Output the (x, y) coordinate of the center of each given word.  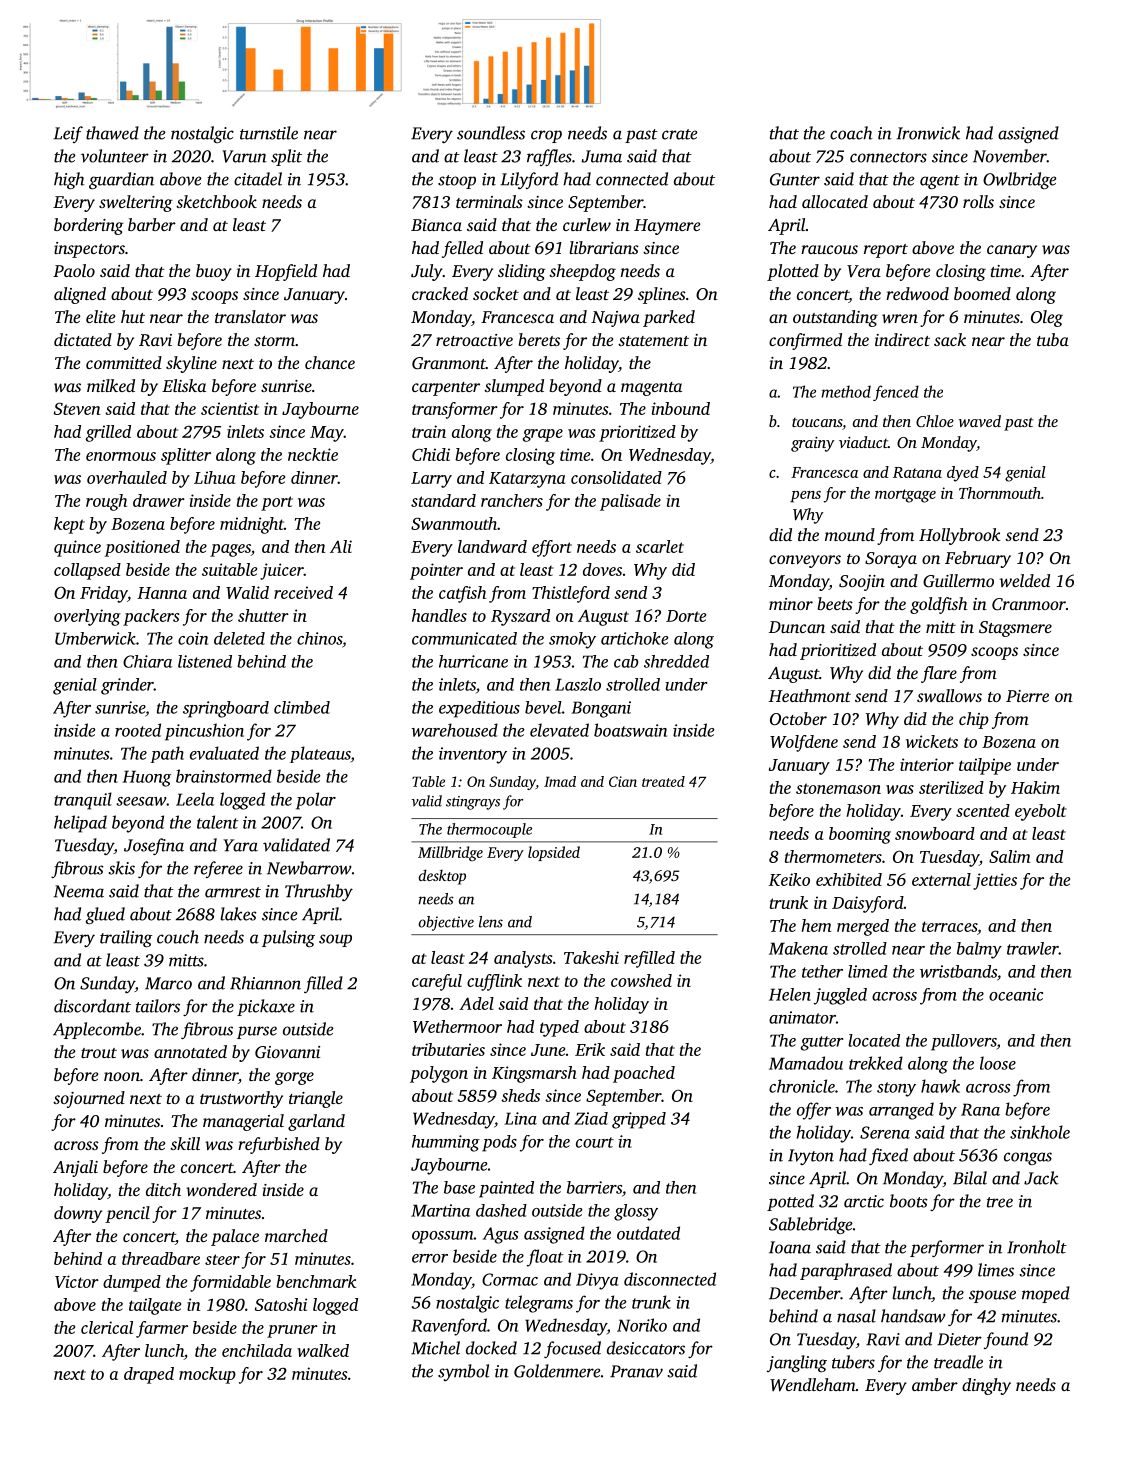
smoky (572, 640)
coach (851, 133)
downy (78, 1214)
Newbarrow (309, 868)
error (430, 1258)
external (941, 879)
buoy (214, 272)
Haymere (667, 227)
